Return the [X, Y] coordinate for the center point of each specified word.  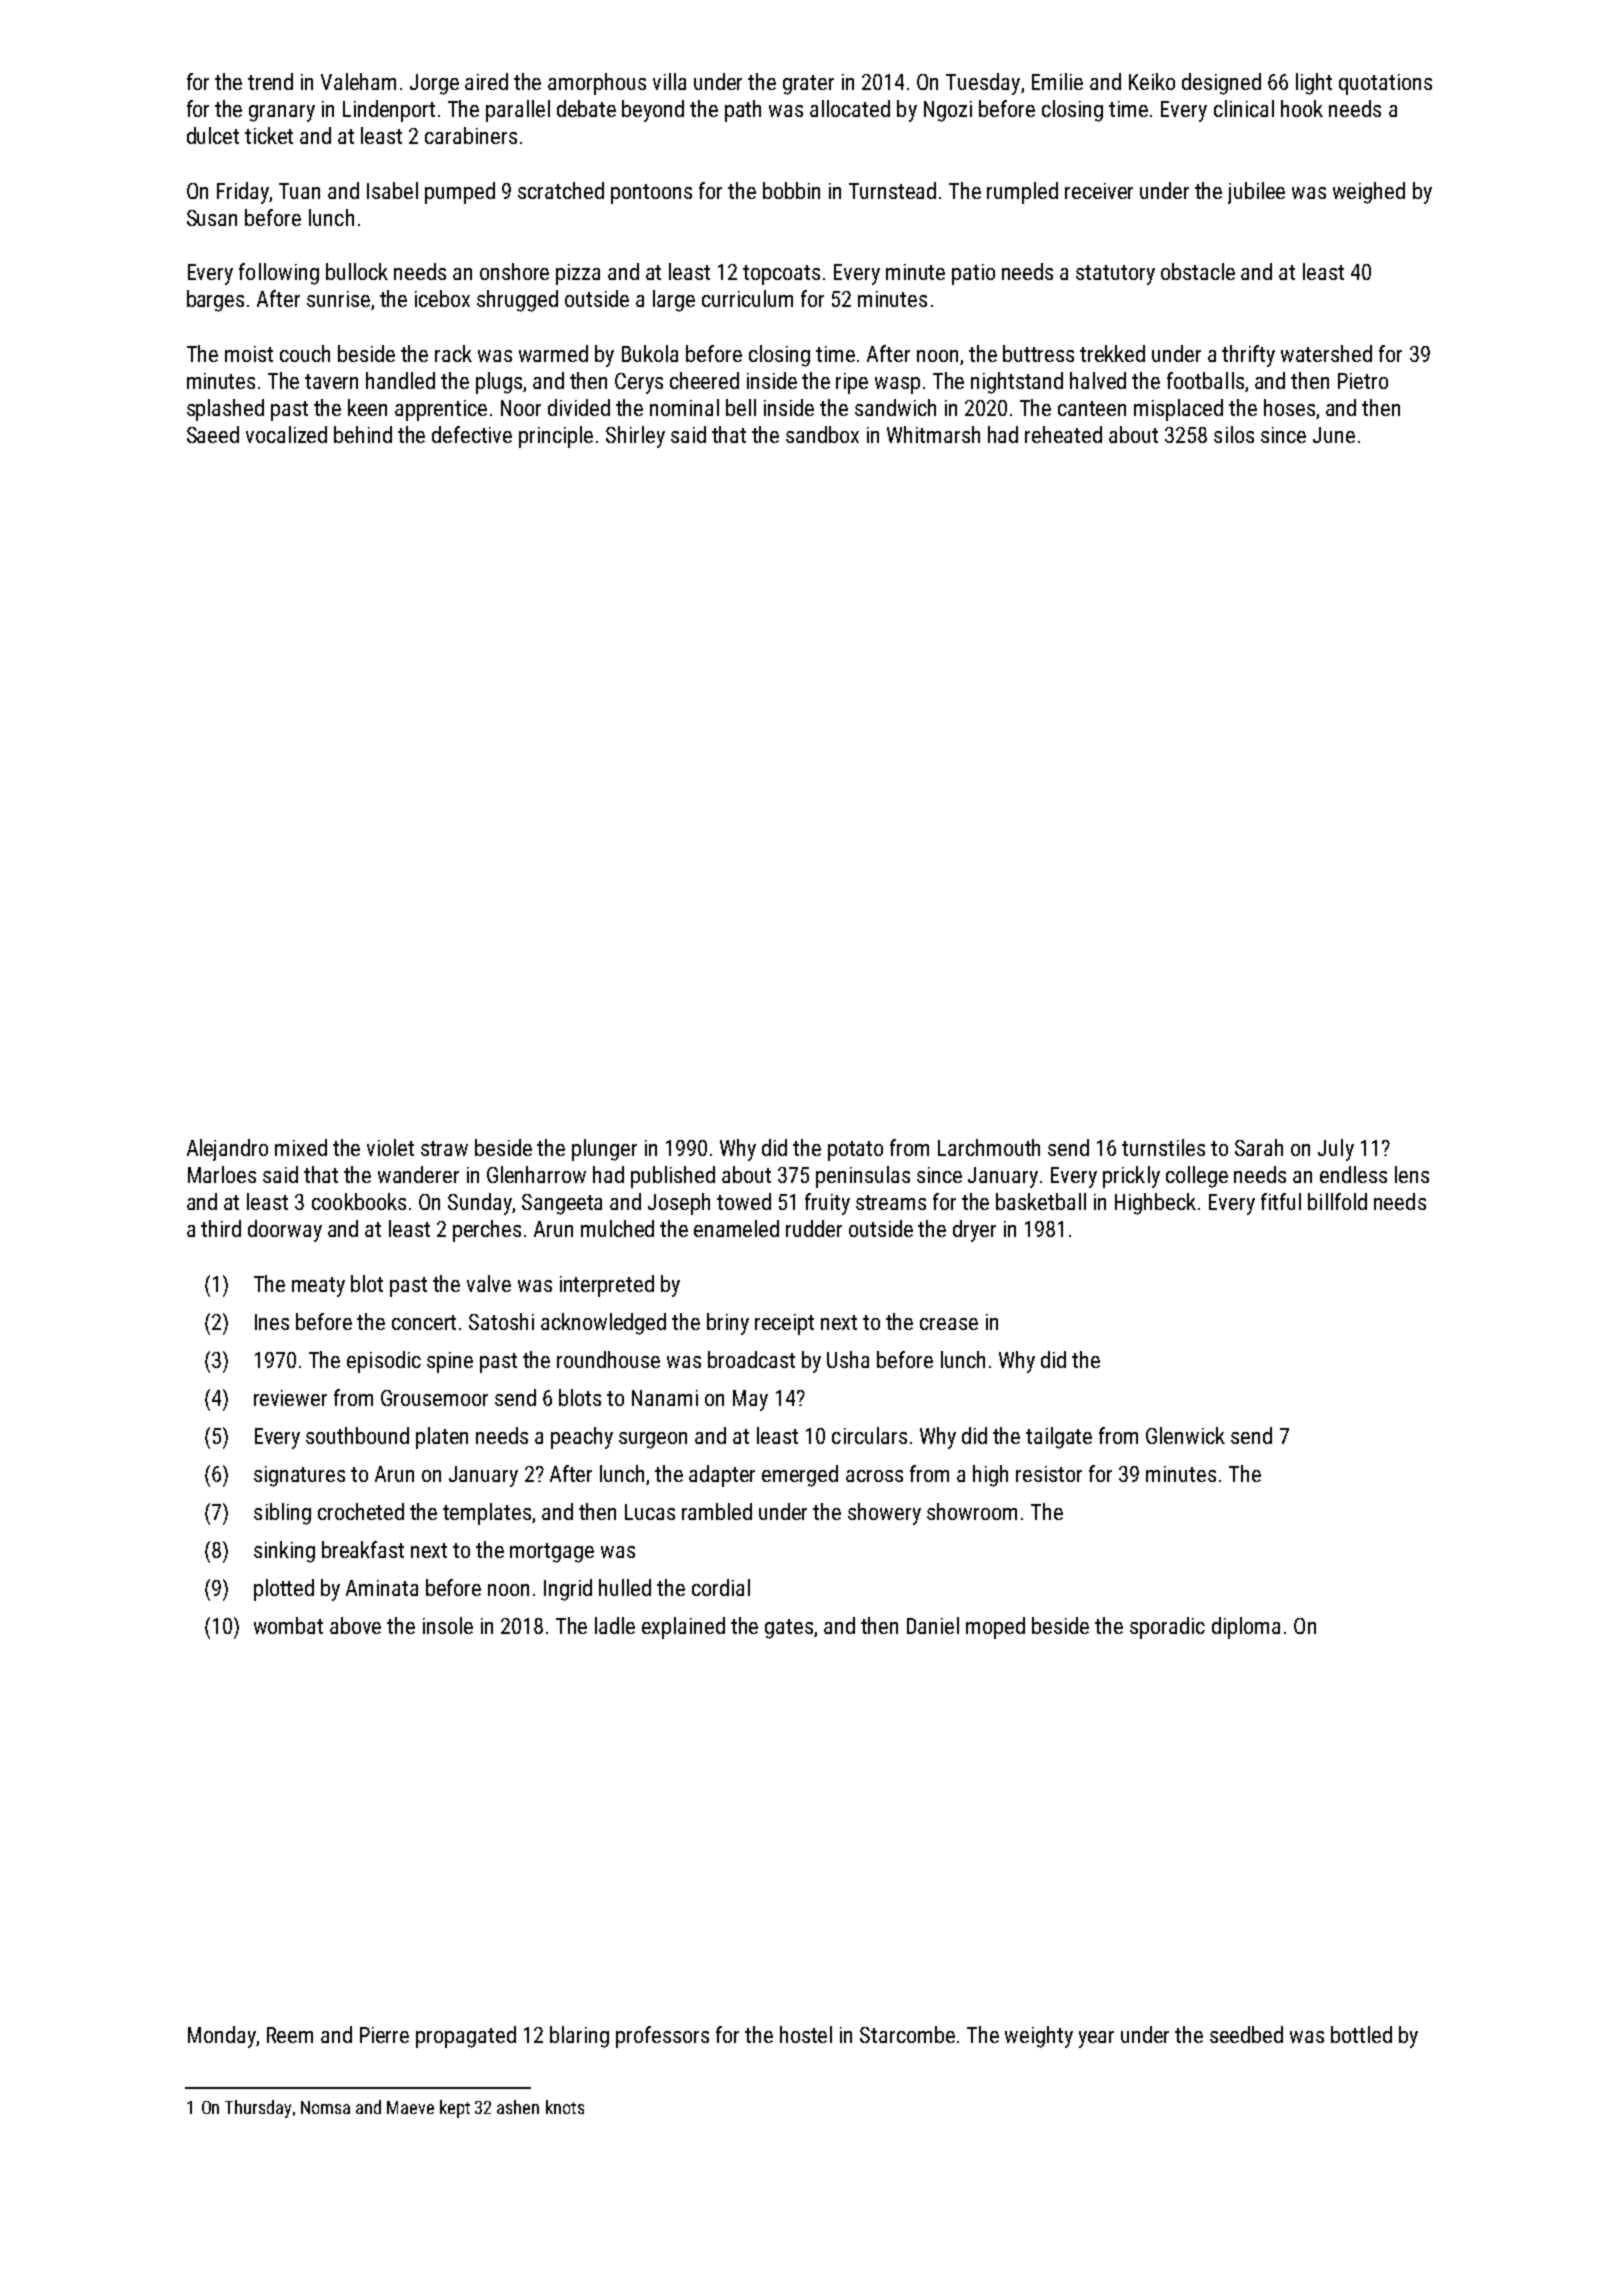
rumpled [1022, 193]
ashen [518, 2107]
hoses [1289, 407]
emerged [800, 1476]
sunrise [338, 299]
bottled [1361, 2034]
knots [565, 2107]
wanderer [418, 1174]
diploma [1246, 1628]
